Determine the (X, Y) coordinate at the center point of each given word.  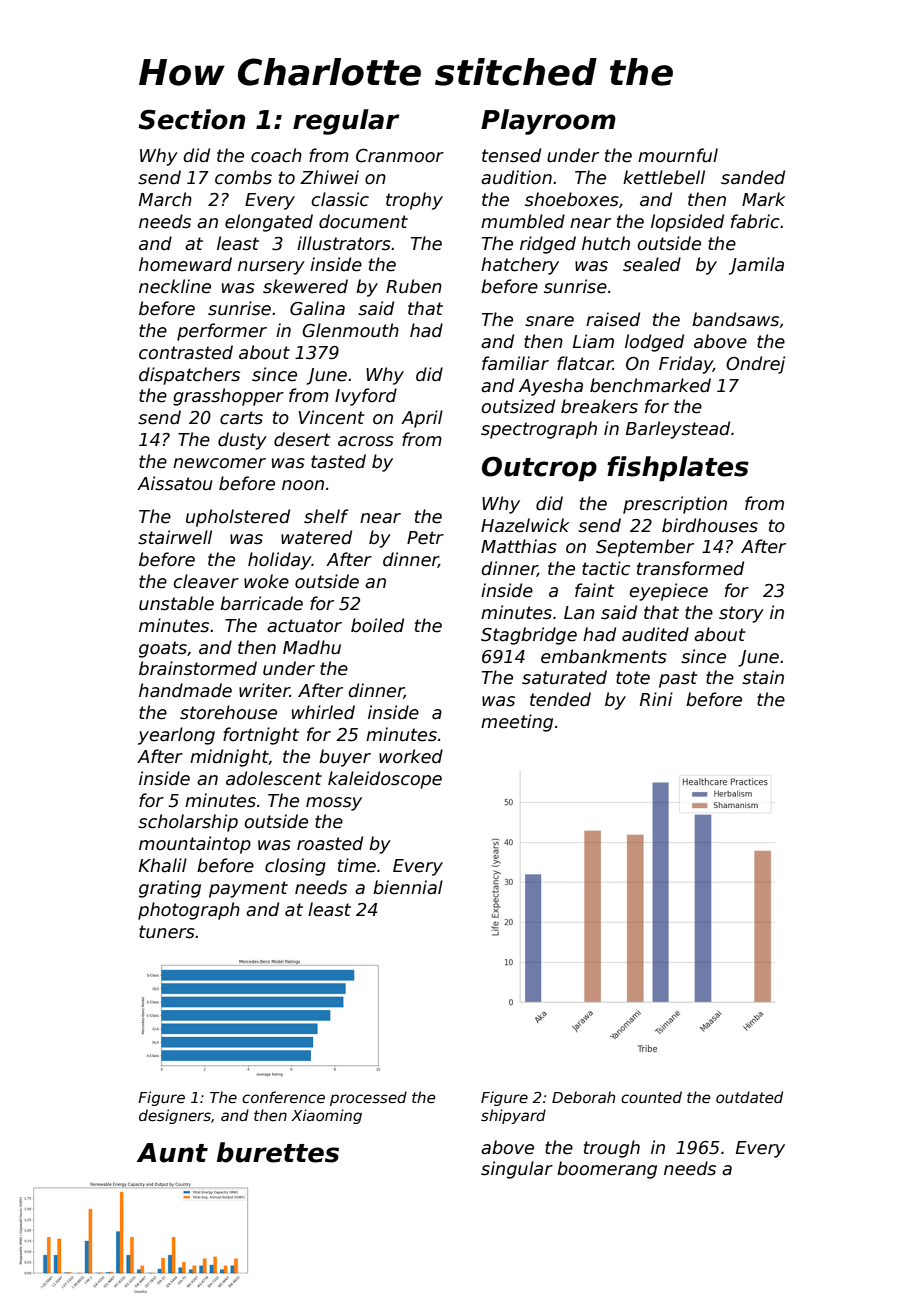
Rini (656, 699)
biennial (408, 887)
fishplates (678, 469)
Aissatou (174, 483)
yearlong (176, 736)
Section (191, 119)
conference (283, 1097)
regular (346, 122)
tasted (338, 461)
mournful (678, 155)
